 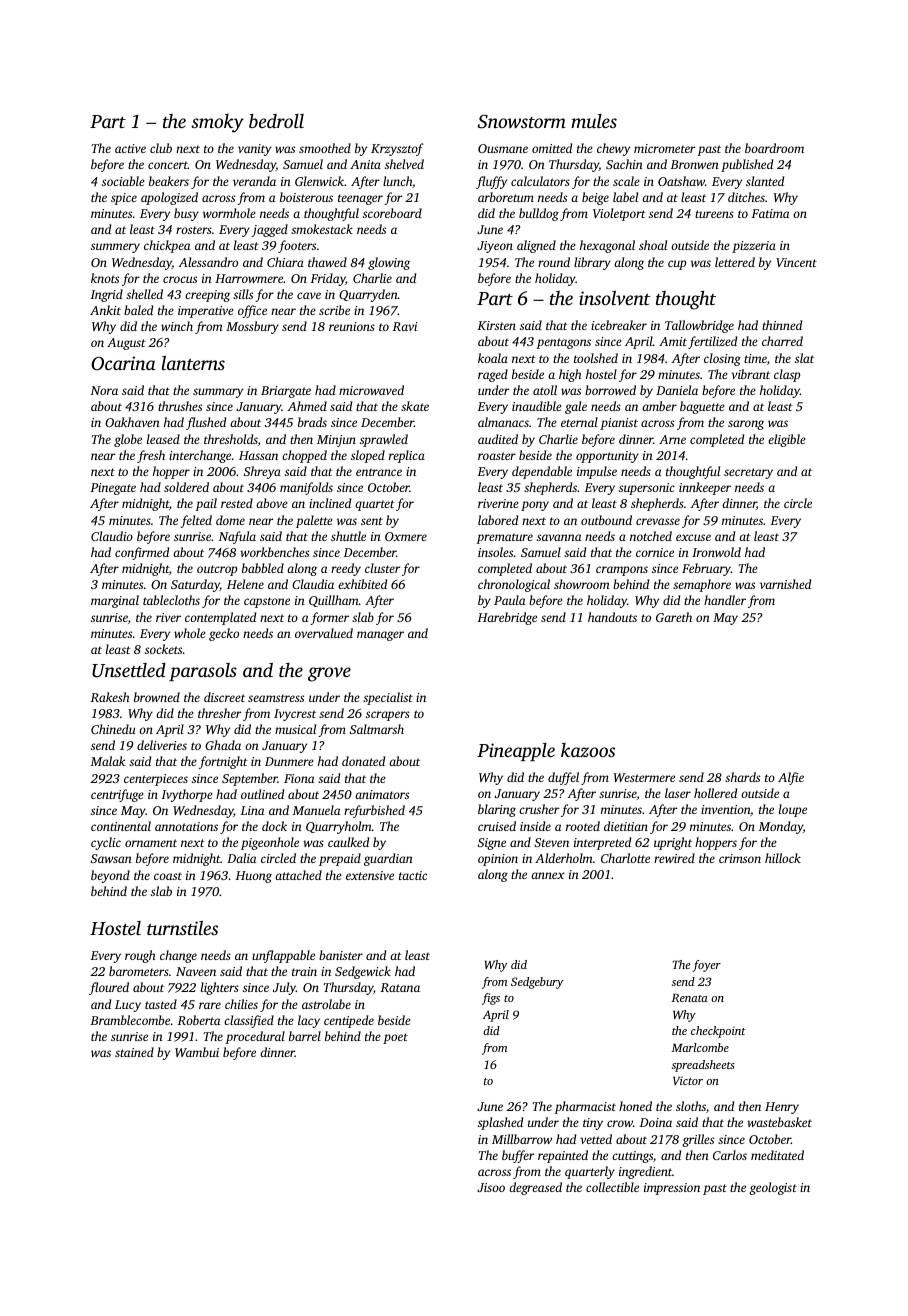 What do you see at coordinates (406, 536) in the image?
I see `Oxmere` at bounding box center [406, 536].
